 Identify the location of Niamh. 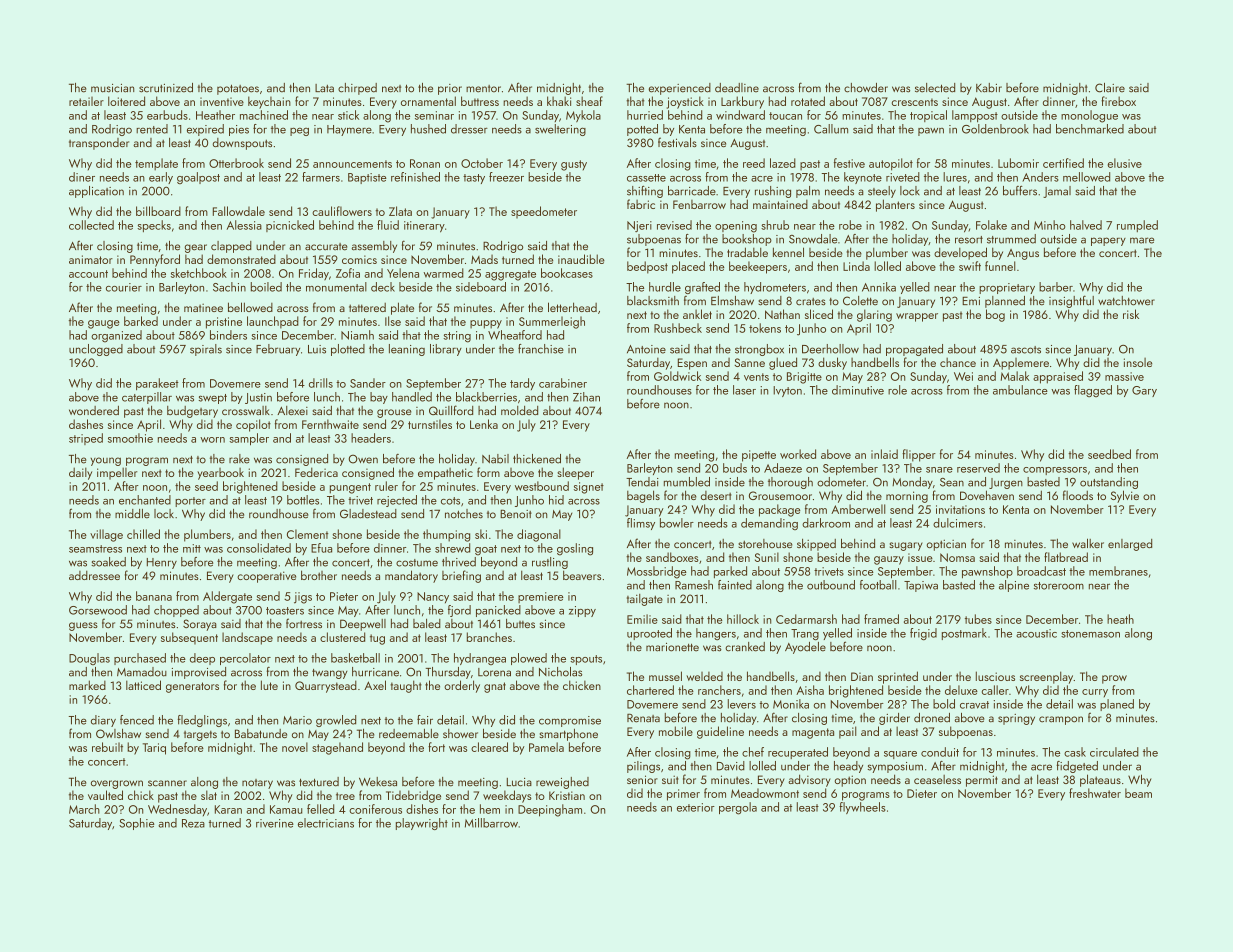
(357, 335).
